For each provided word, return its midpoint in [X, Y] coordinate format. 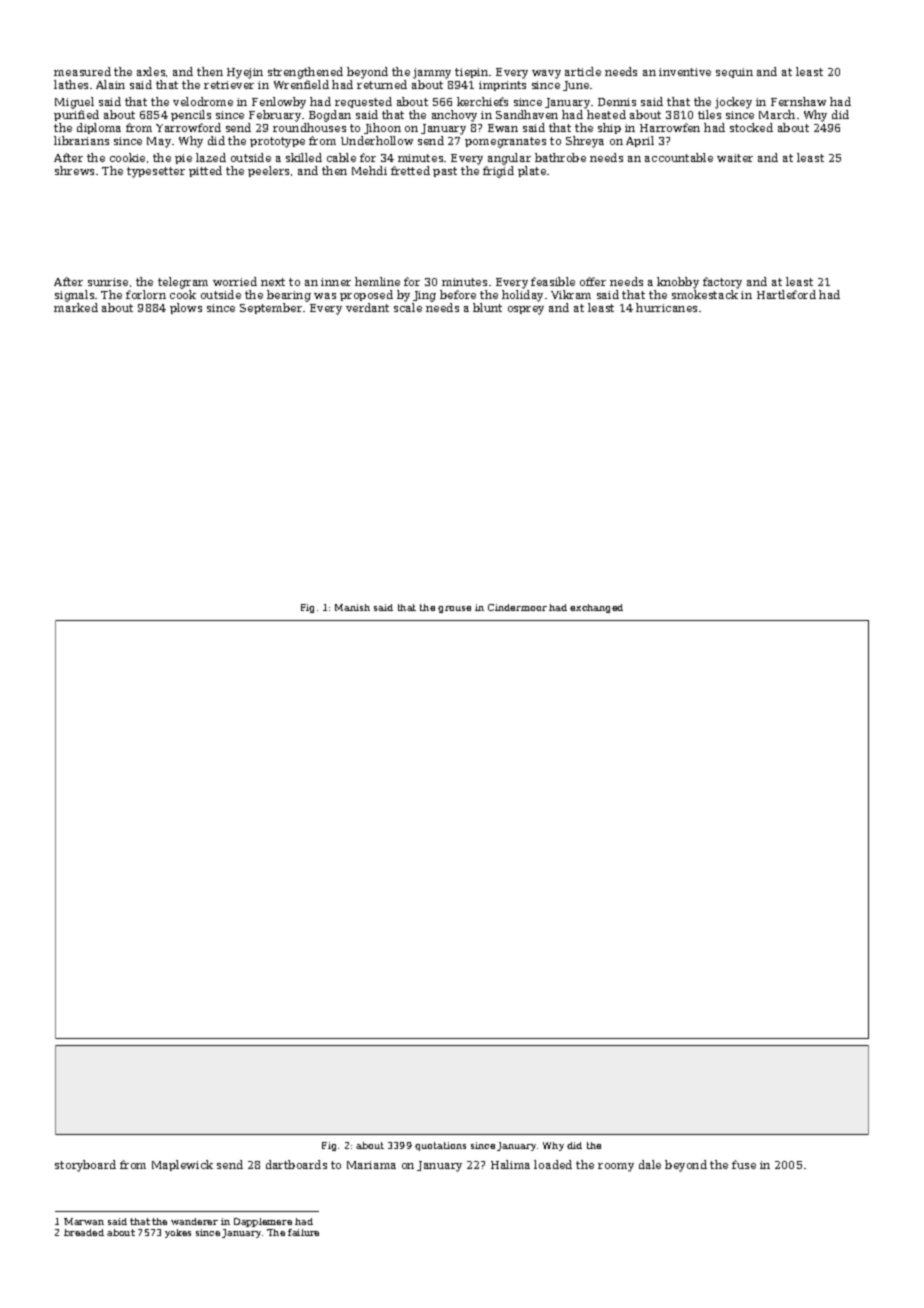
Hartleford [786, 294]
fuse [744, 1164]
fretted [410, 170]
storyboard [85, 1166]
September [271, 308]
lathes [71, 84]
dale [650, 1164]
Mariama [371, 1165]
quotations [440, 1146]
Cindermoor [517, 607]
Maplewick [182, 1165]
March [777, 114]
